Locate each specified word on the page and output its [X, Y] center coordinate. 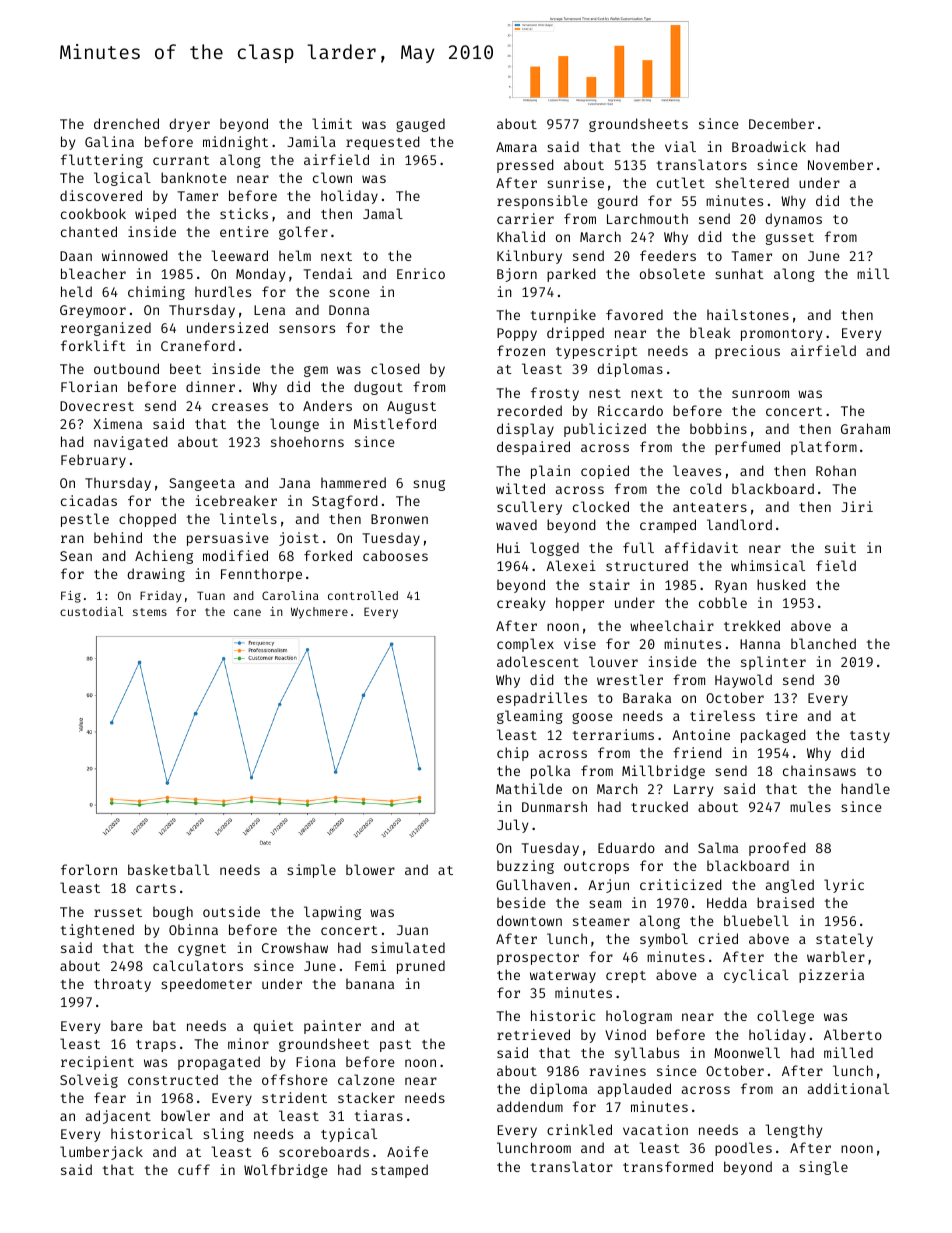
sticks [244, 213]
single [823, 1168]
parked [571, 275]
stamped [399, 1171]
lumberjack [101, 1153]
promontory [781, 335]
